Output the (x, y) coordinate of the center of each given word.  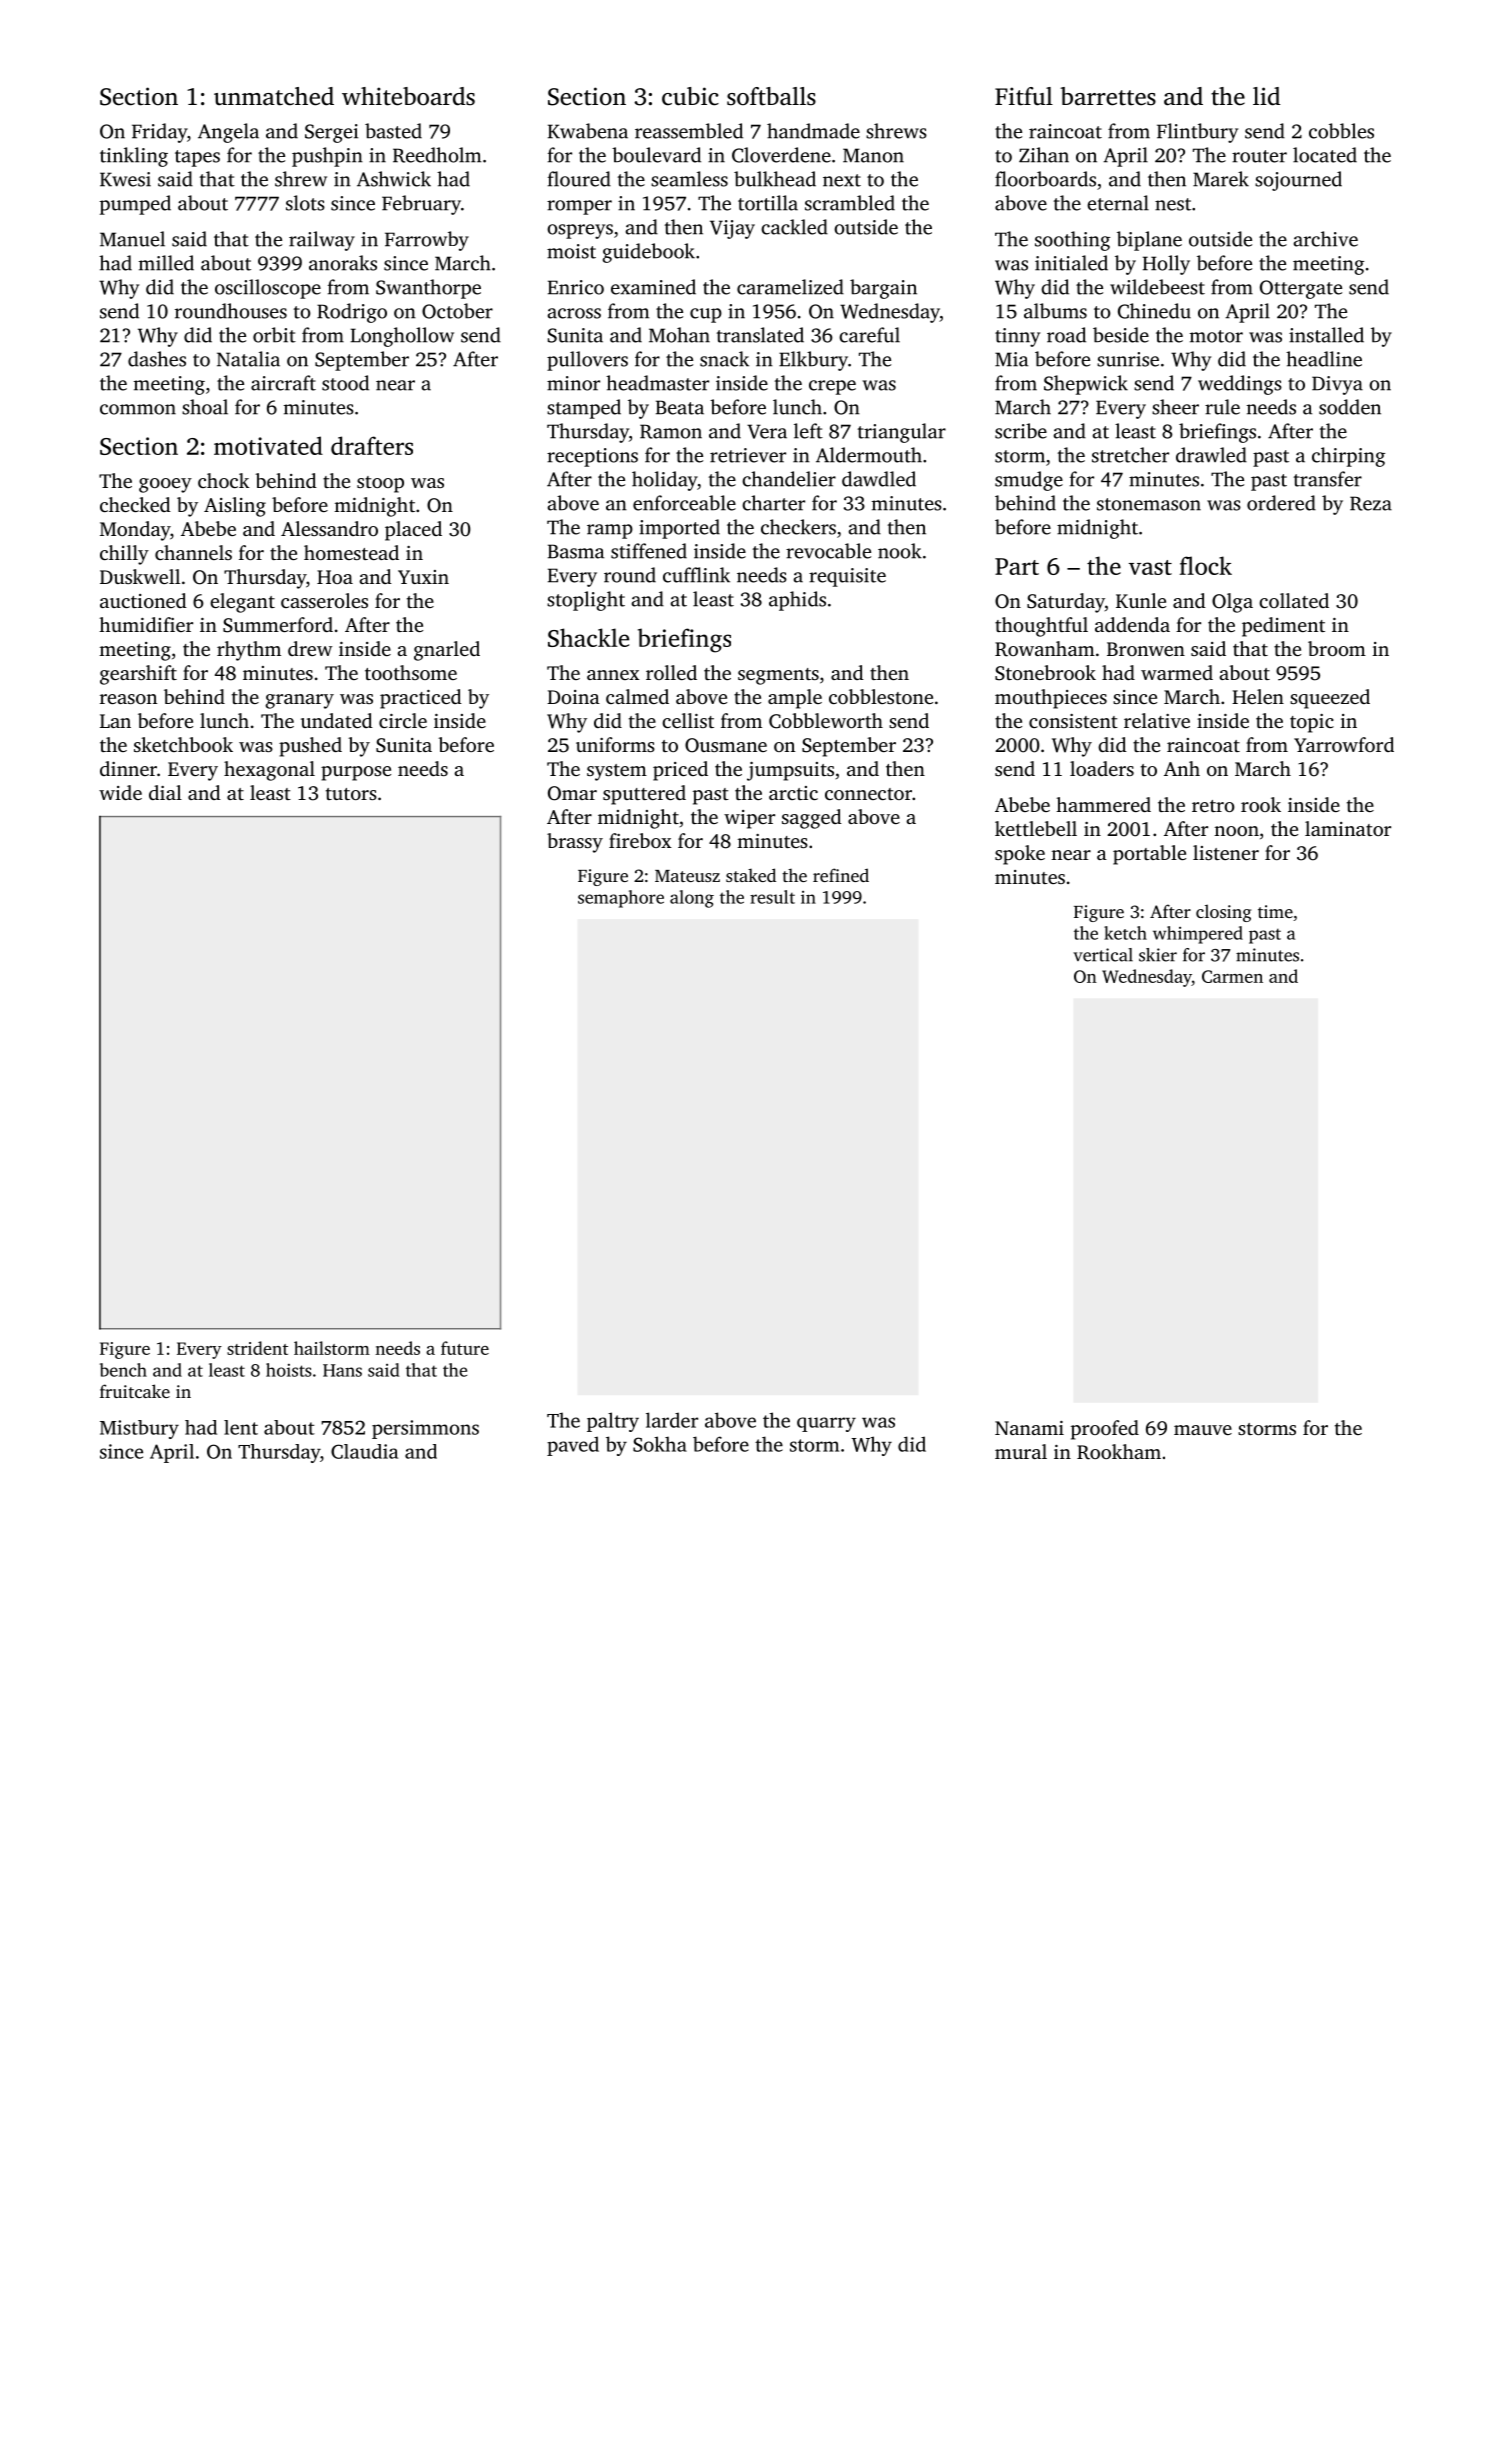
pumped (135, 205)
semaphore (621, 899)
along (692, 899)
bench (123, 1370)
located (1325, 155)
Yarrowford (1344, 744)
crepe (832, 387)
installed (1326, 335)
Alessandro (329, 528)
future (465, 1348)
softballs (771, 96)
